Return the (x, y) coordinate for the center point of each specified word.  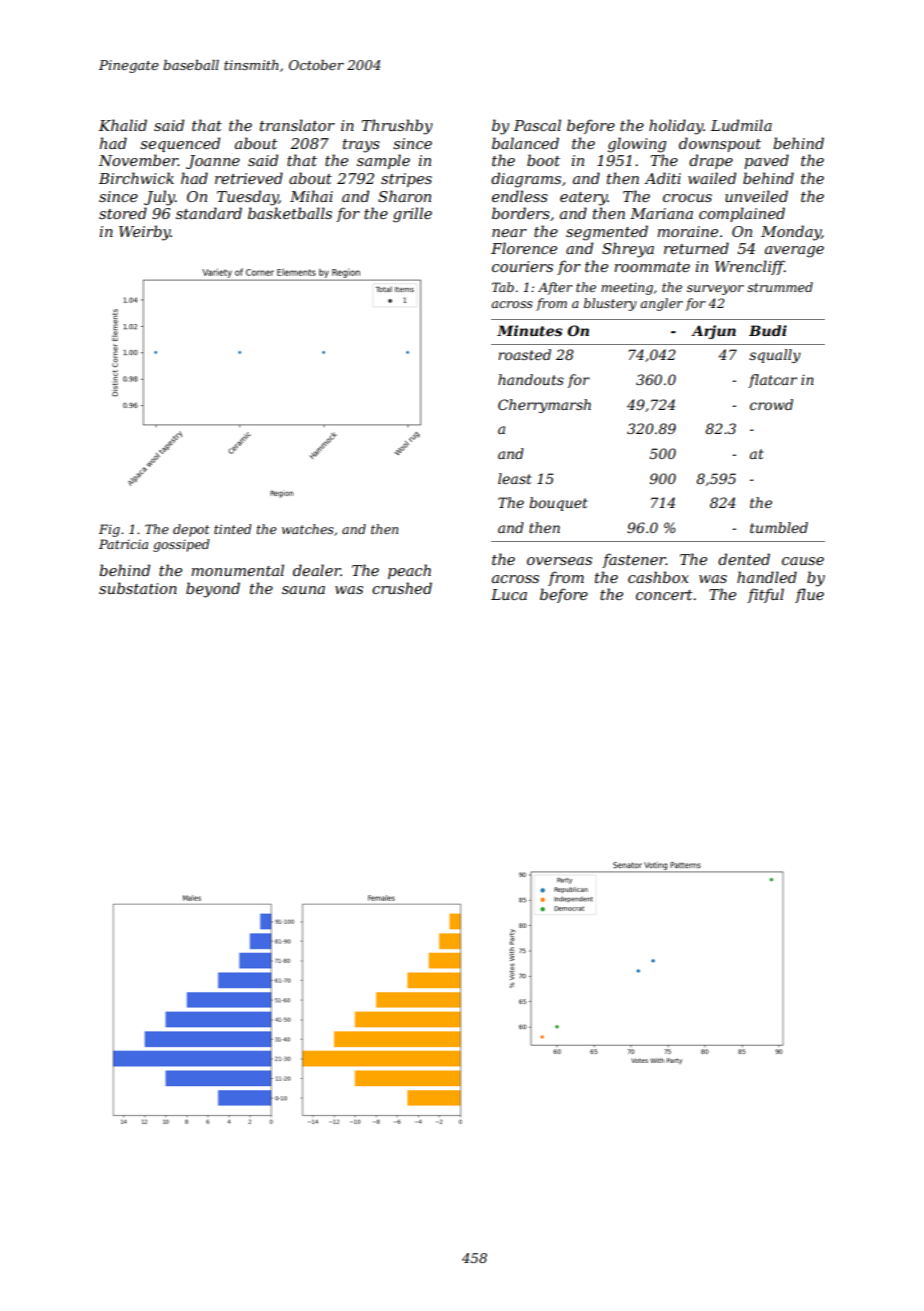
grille (412, 215)
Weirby (145, 233)
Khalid (123, 125)
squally (775, 356)
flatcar (772, 381)
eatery (584, 199)
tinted (232, 529)
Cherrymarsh (544, 406)
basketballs (290, 213)
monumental (237, 570)
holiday (676, 127)
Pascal (537, 125)
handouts (531, 379)
